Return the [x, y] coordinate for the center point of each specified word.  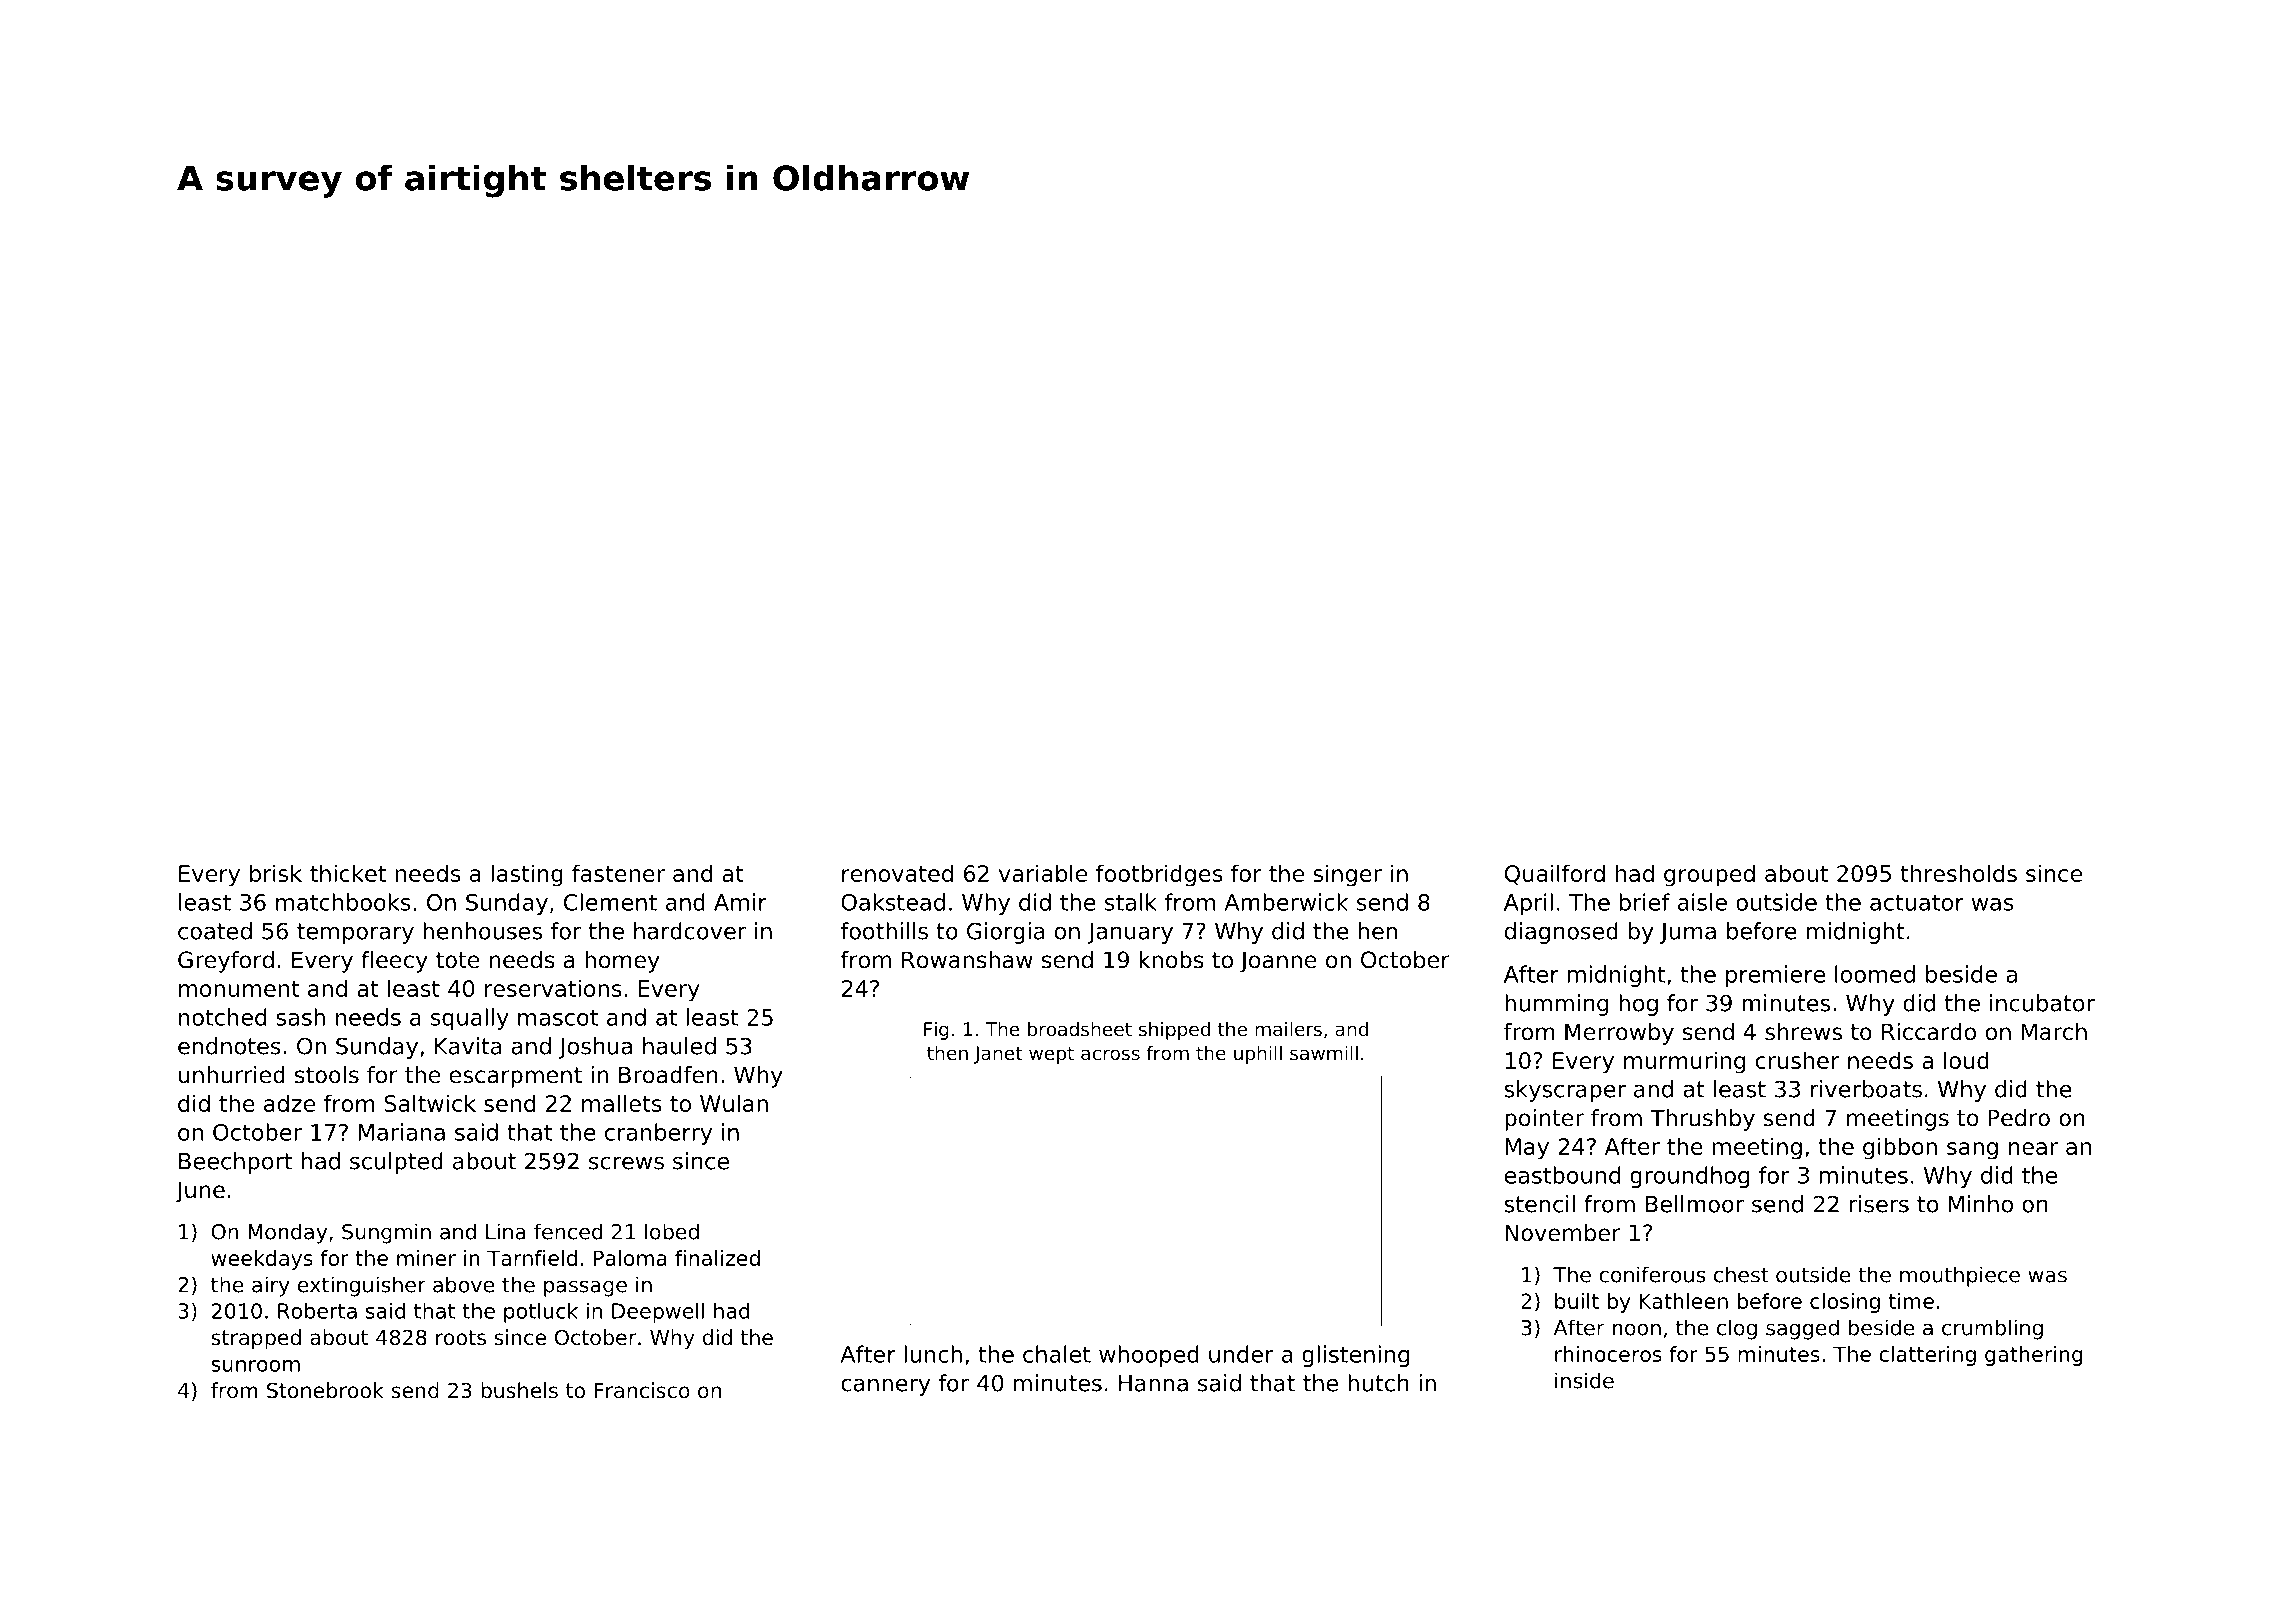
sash [300, 1017]
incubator [2042, 1003]
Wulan [734, 1103]
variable [1043, 873]
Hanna [1153, 1383]
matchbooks [343, 902]
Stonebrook [325, 1390]
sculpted [396, 1163]
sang [1972, 1151]
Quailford [1555, 874]
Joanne [1278, 962]
